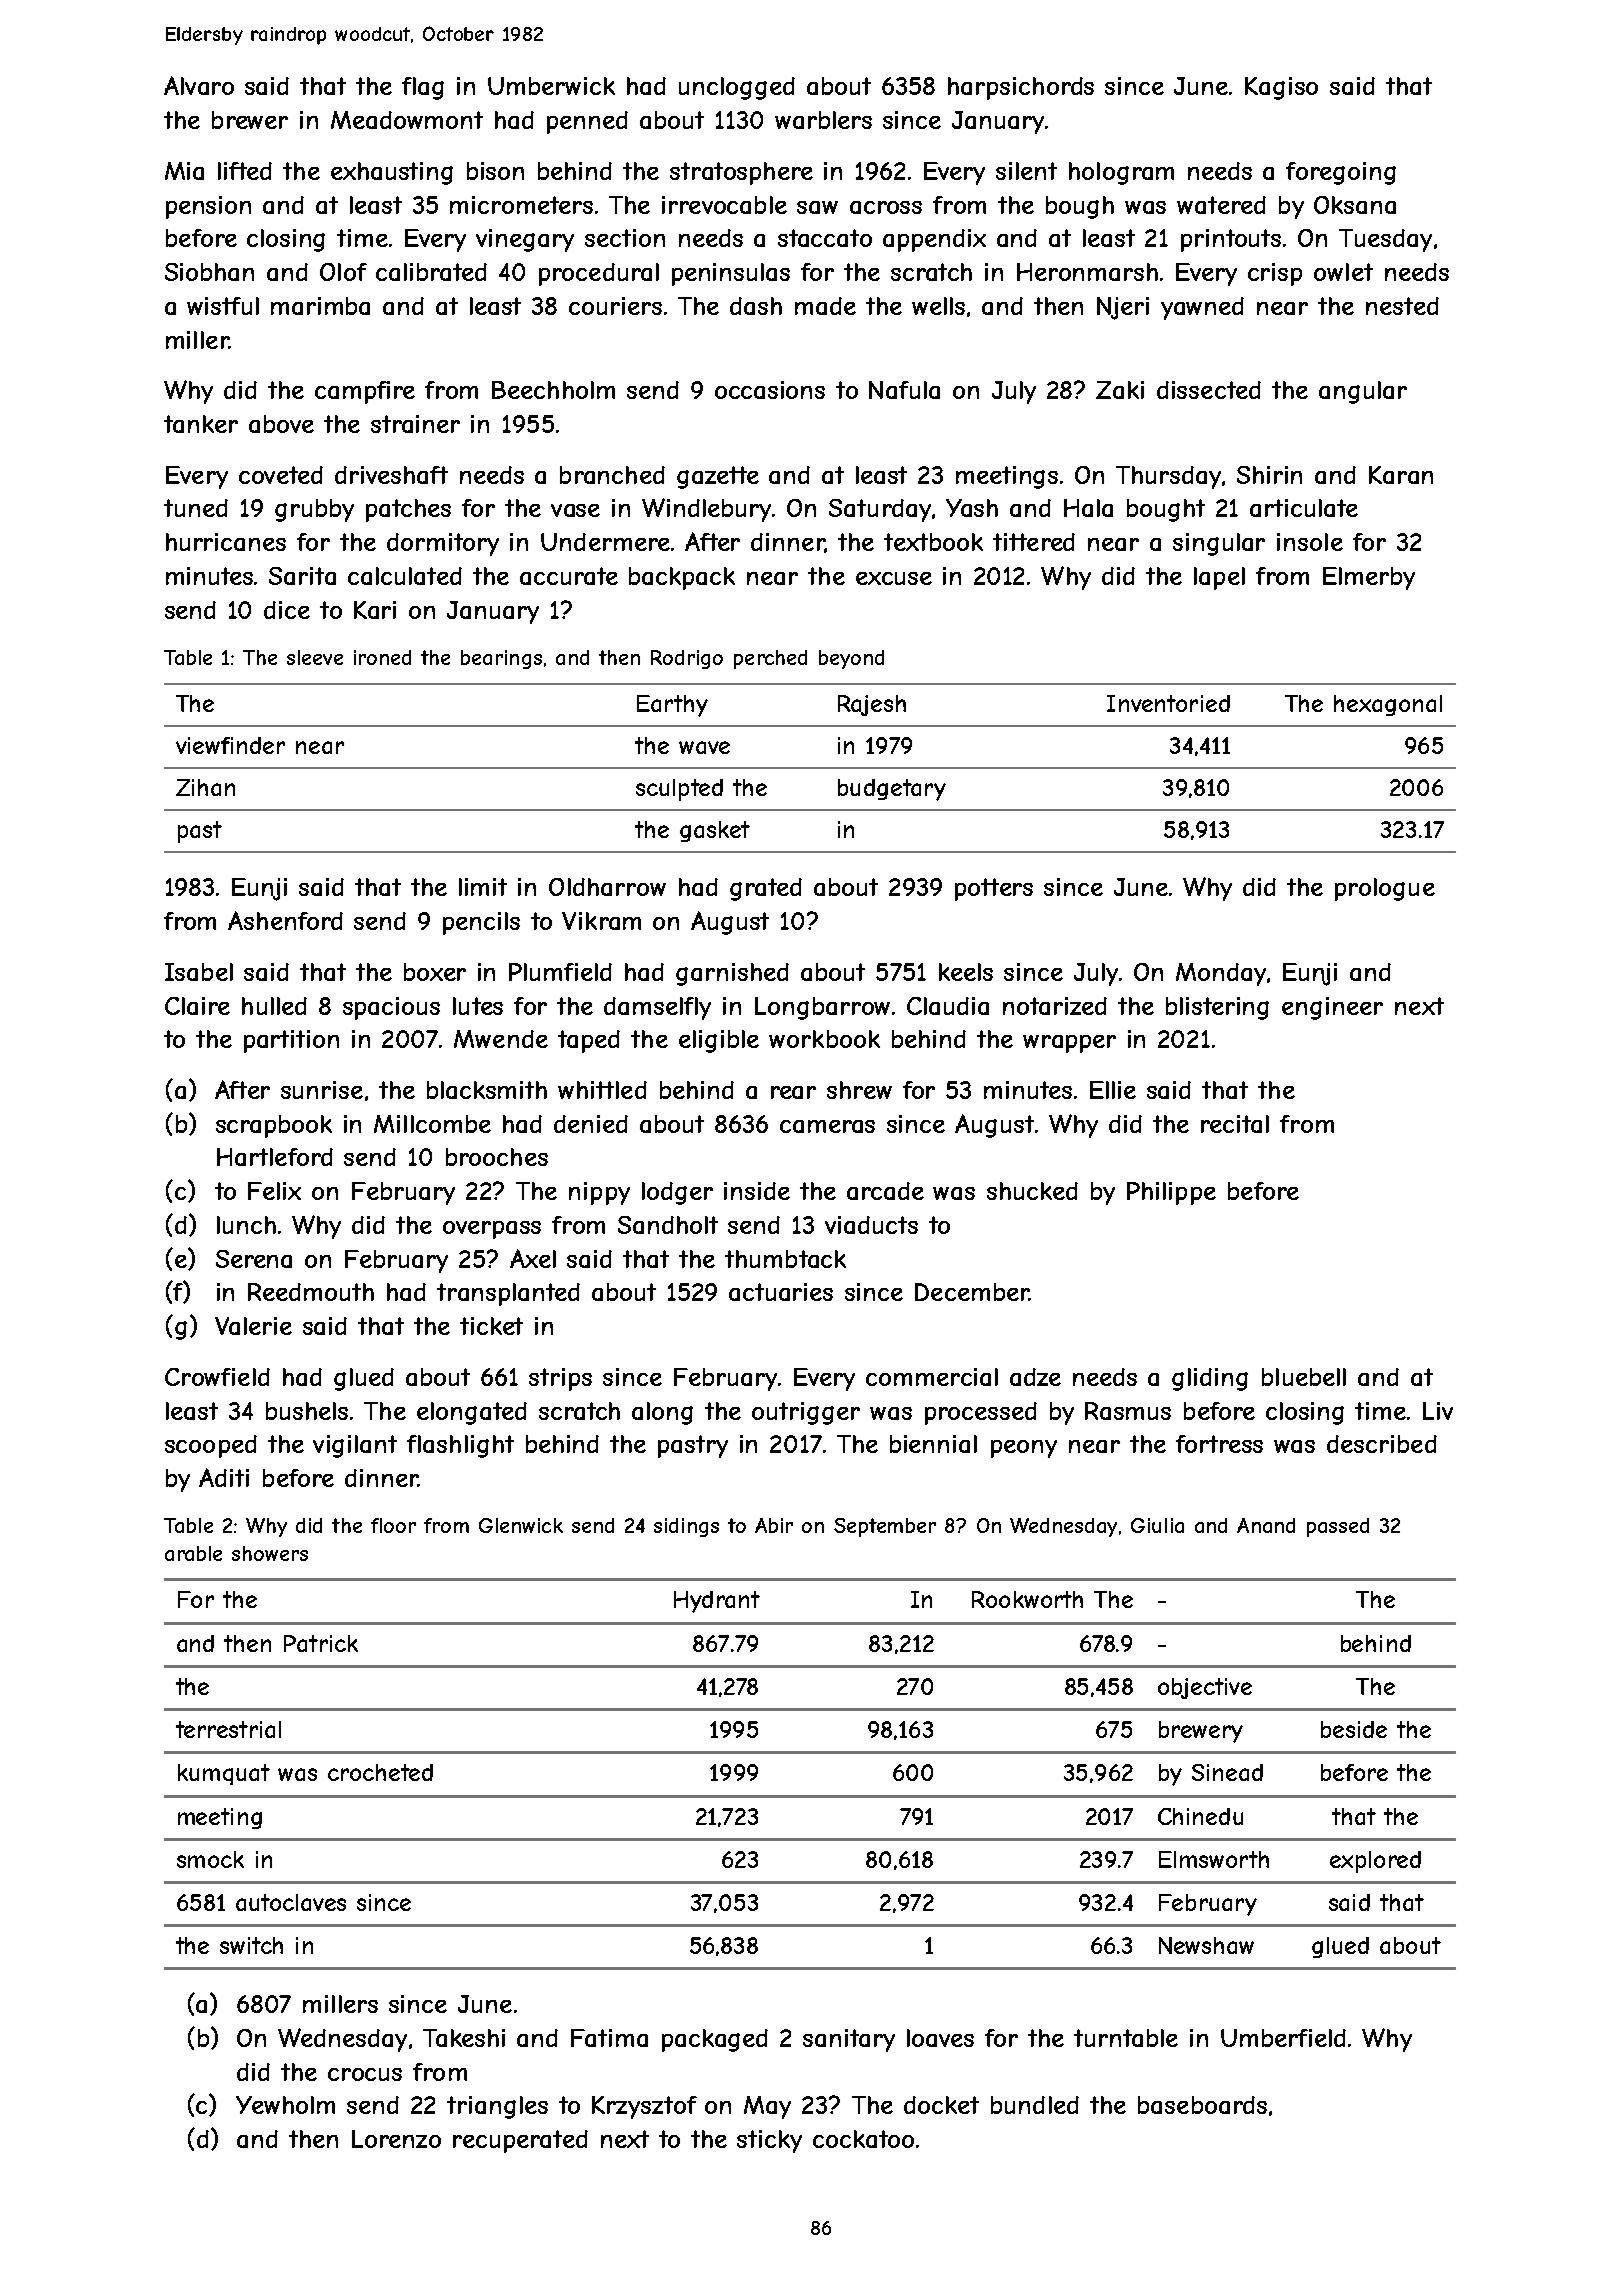 The height and width of the screenshot is (2292, 1620). Describe the element at coordinates (423, 88) in the screenshot. I see `flag` at that location.
